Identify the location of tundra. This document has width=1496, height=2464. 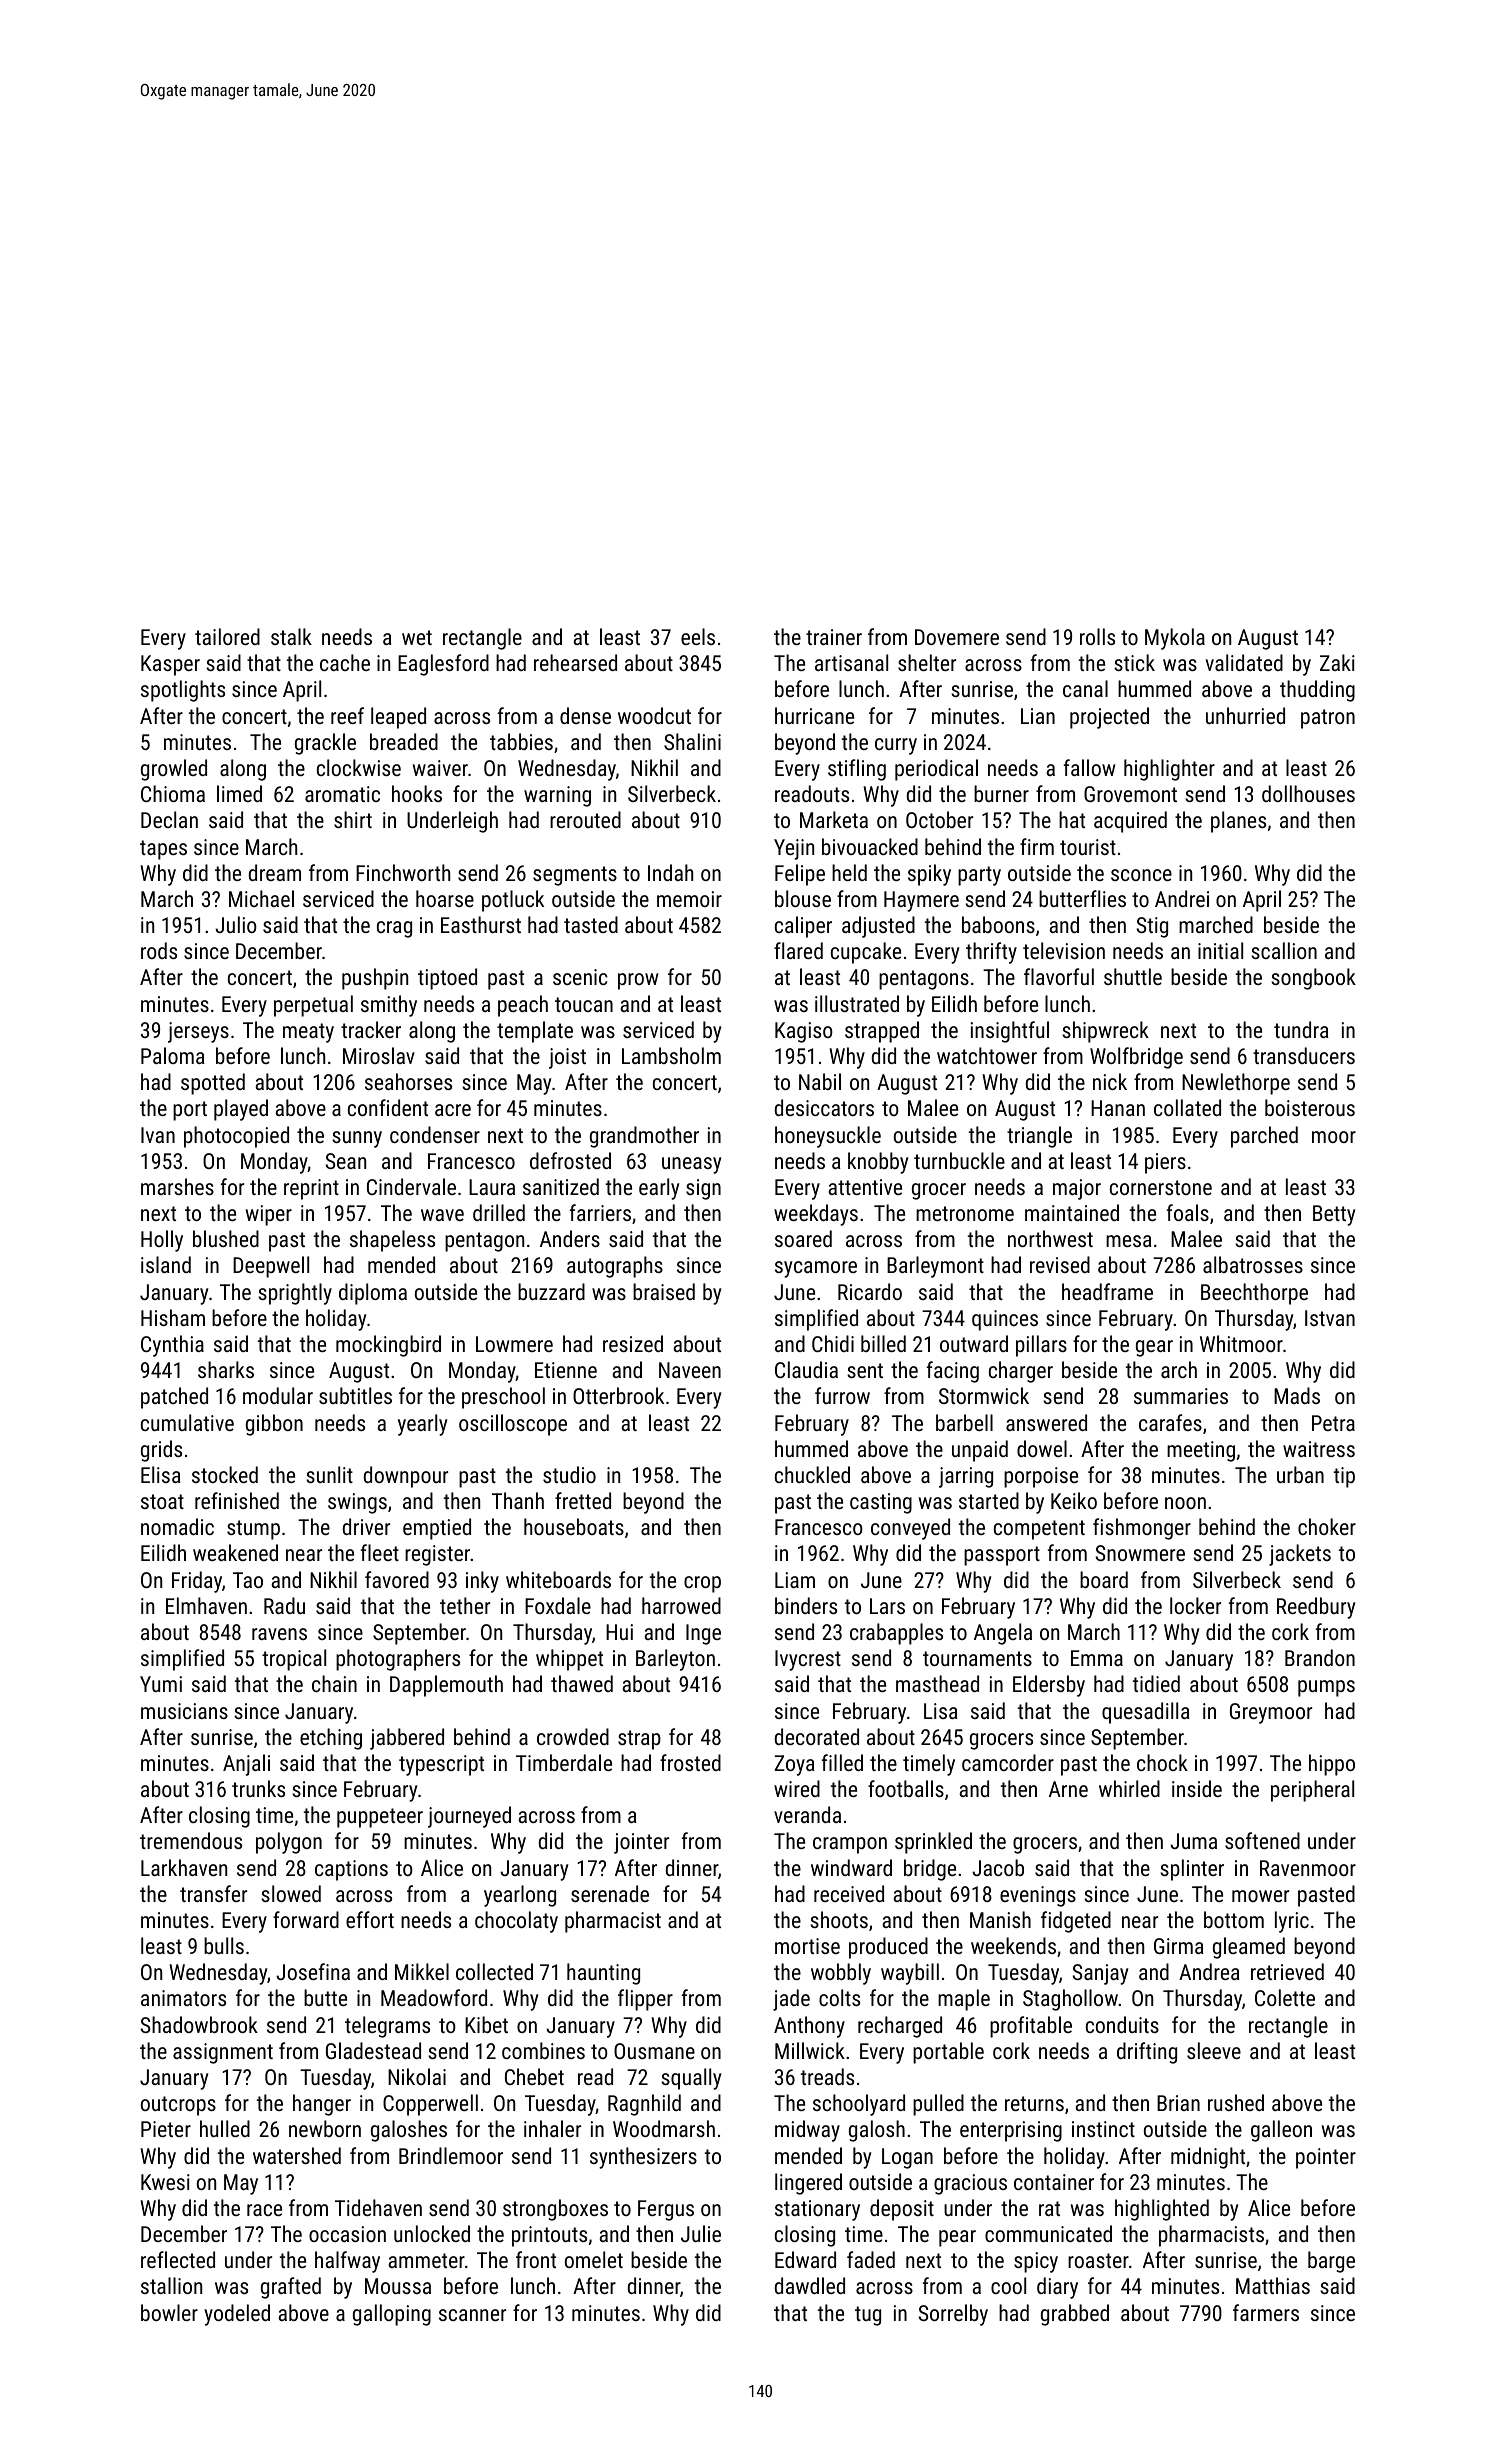
(1301, 1029).
